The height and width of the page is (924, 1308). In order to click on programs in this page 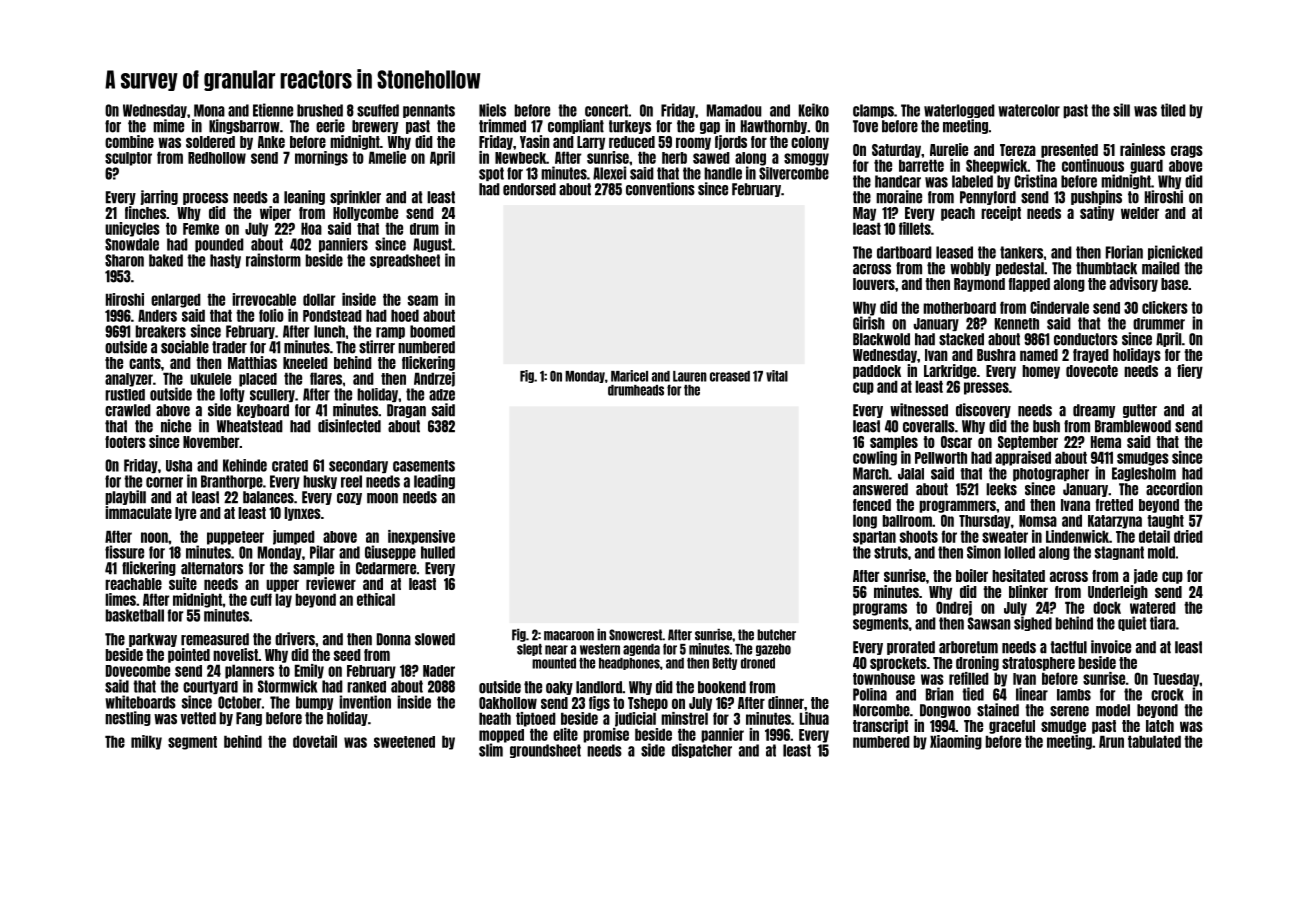, I will do `click(880, 609)`.
